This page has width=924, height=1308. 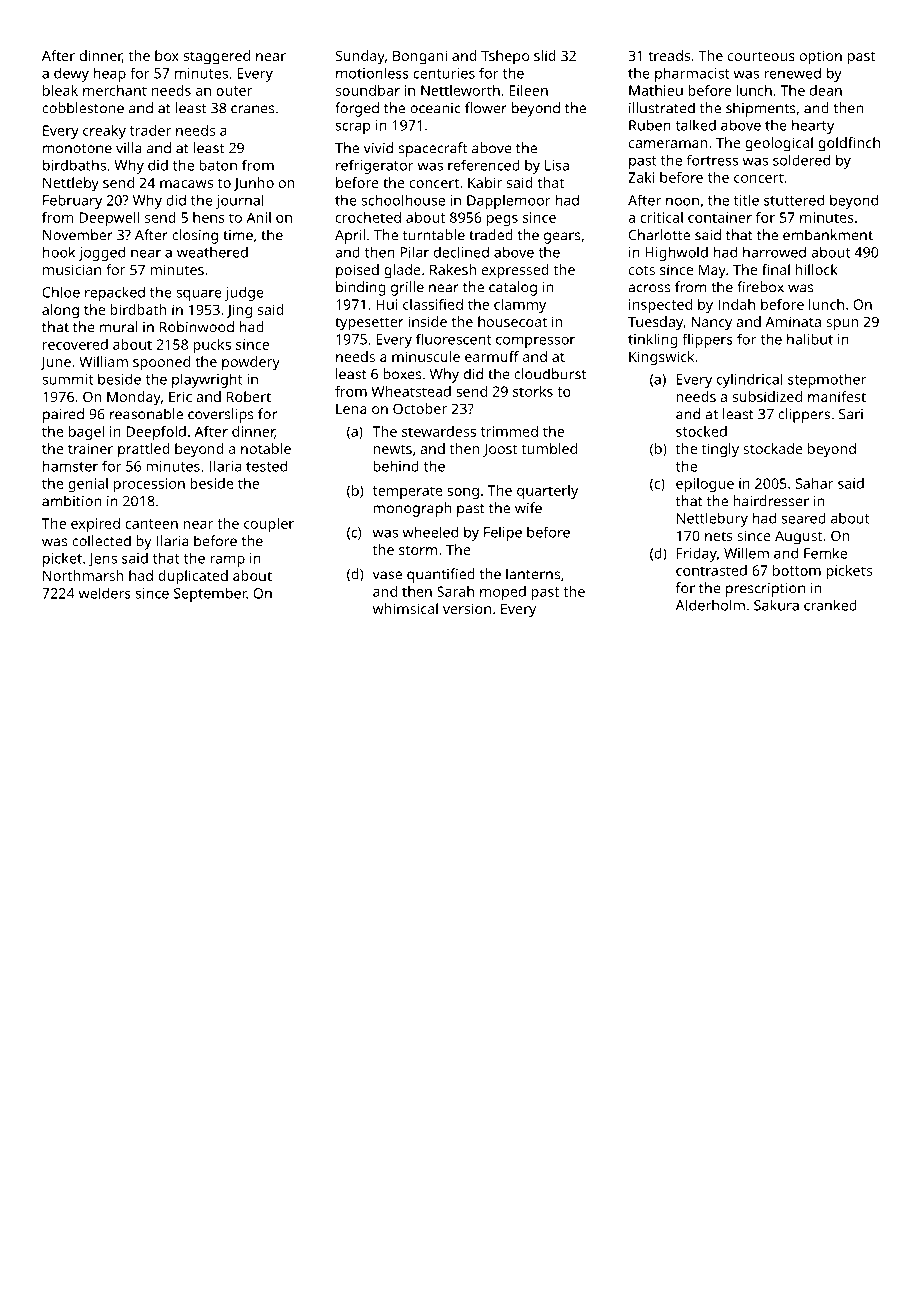 I want to click on repacked, so click(x=115, y=294).
